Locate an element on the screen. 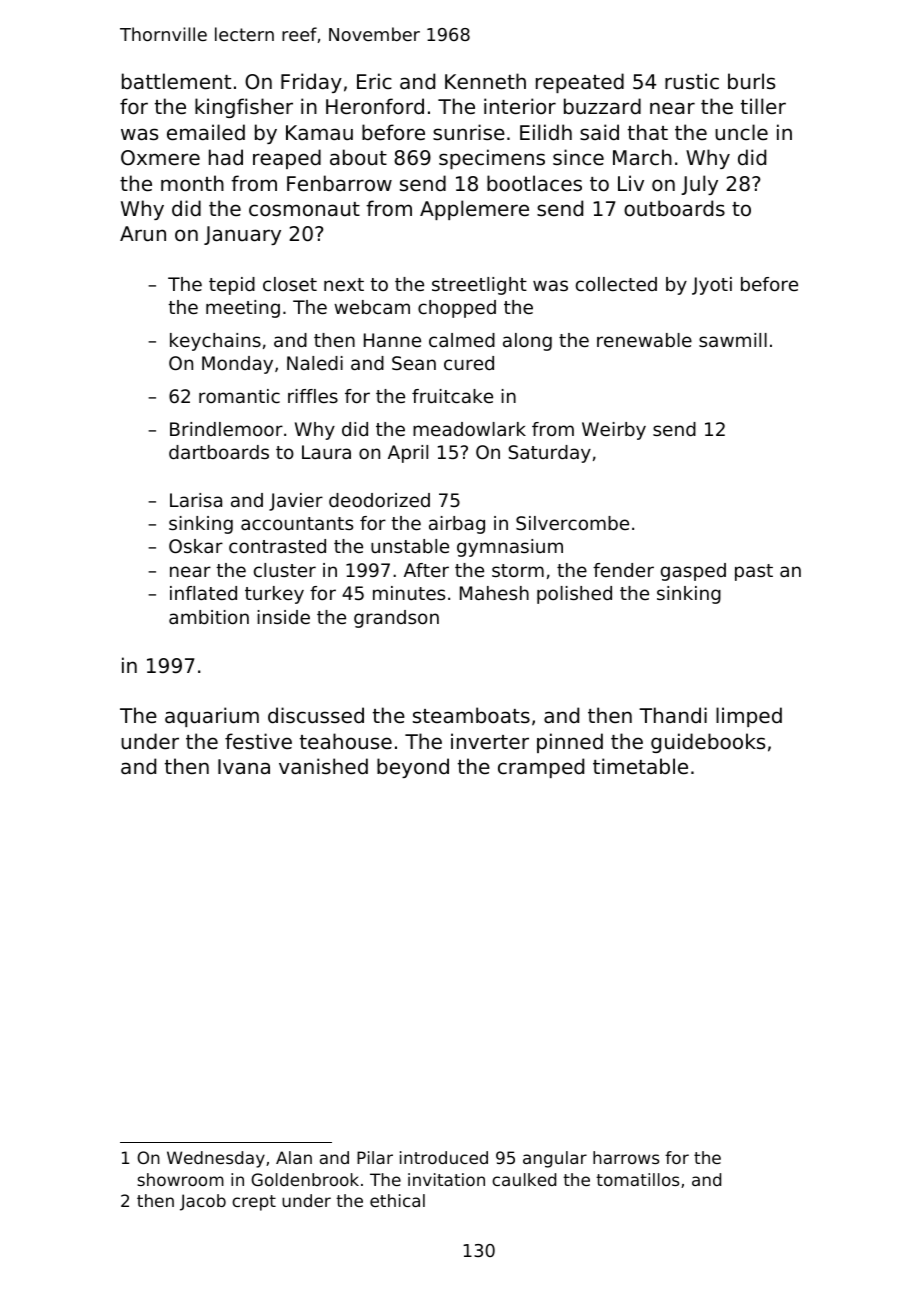 This screenshot has width=924, height=1308. gymnasium is located at coordinates (510, 548).
